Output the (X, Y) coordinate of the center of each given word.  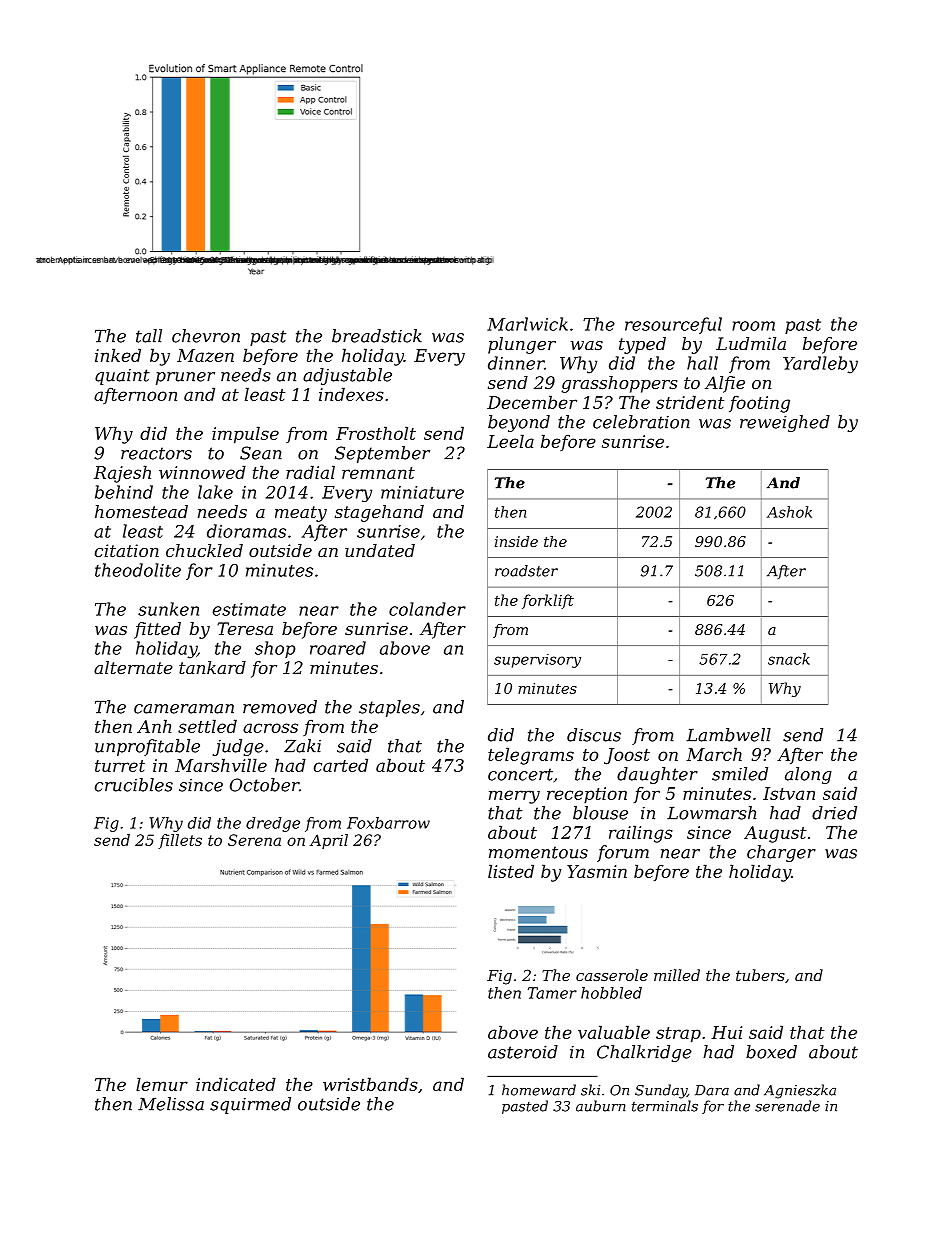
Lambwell (728, 735)
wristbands (370, 1084)
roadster (526, 571)
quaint (122, 377)
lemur (162, 1084)
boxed (771, 1052)
